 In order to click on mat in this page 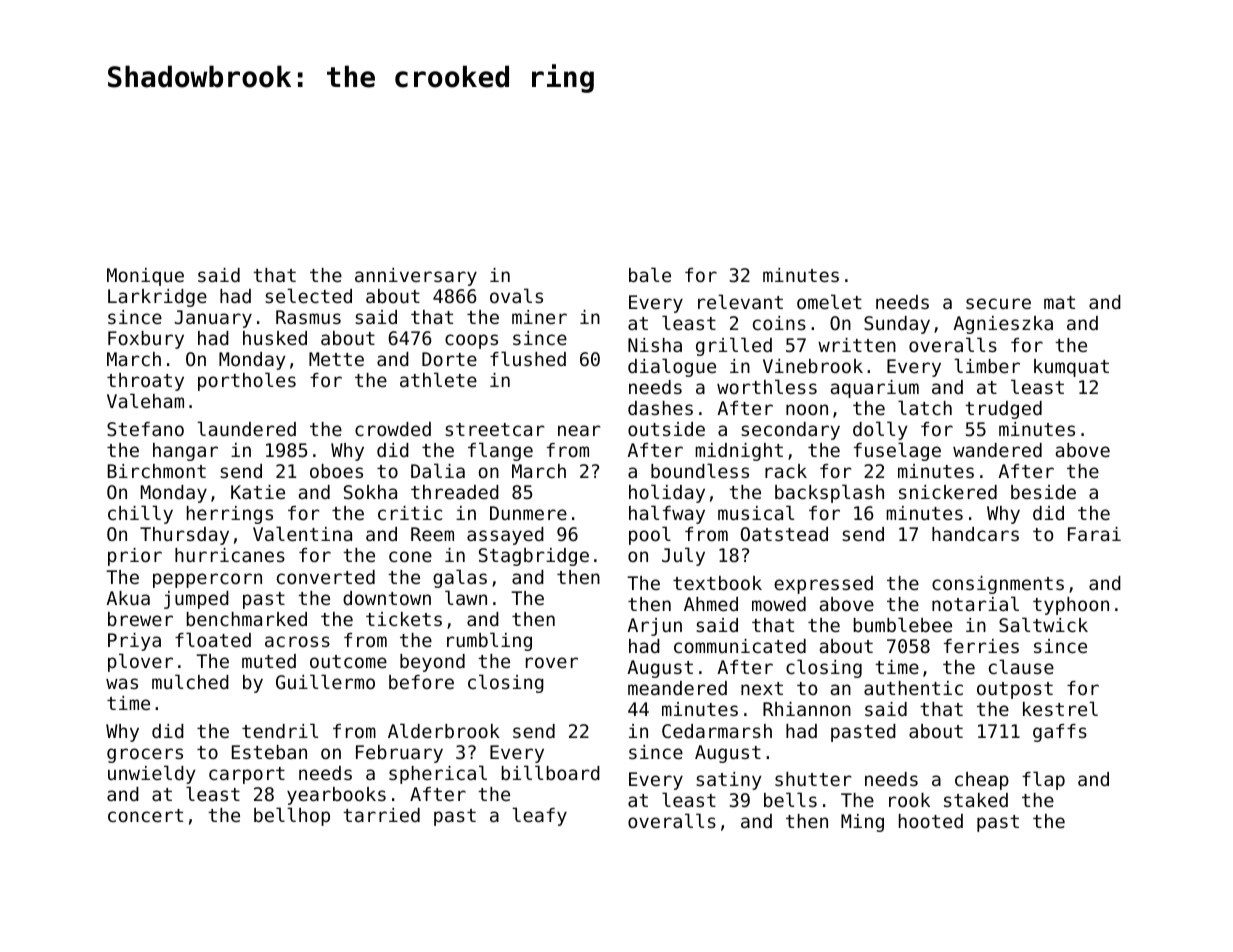, I will do `click(1059, 302)`.
